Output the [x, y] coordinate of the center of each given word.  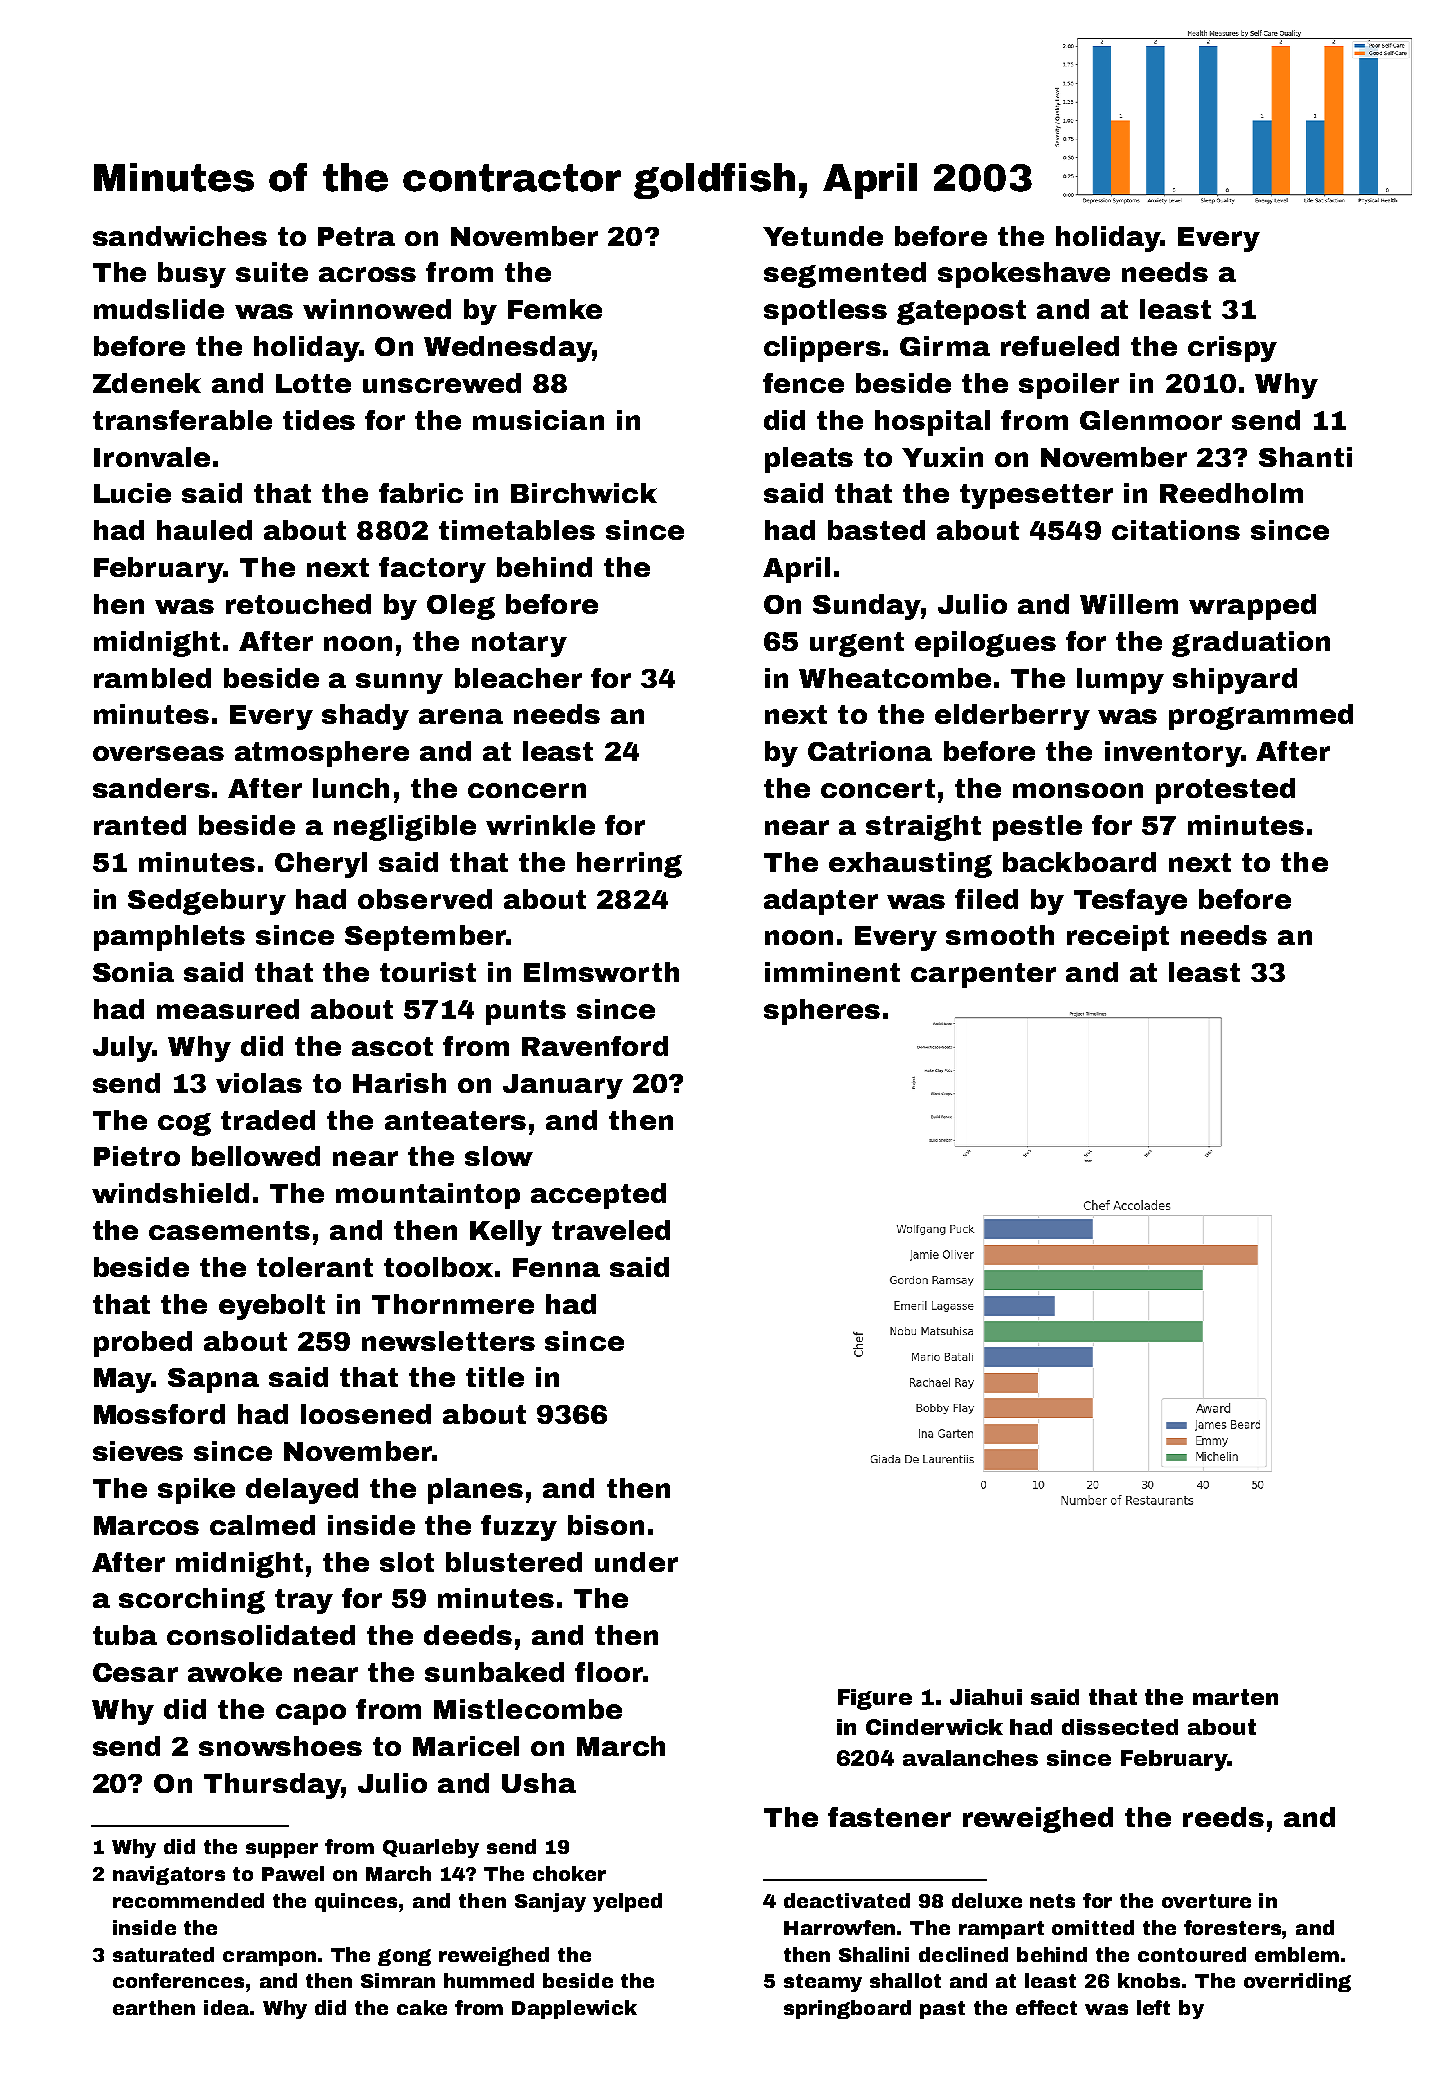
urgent [857, 644]
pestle [1037, 828]
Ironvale [152, 457]
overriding [1297, 1982]
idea [226, 2007]
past [942, 2010]
